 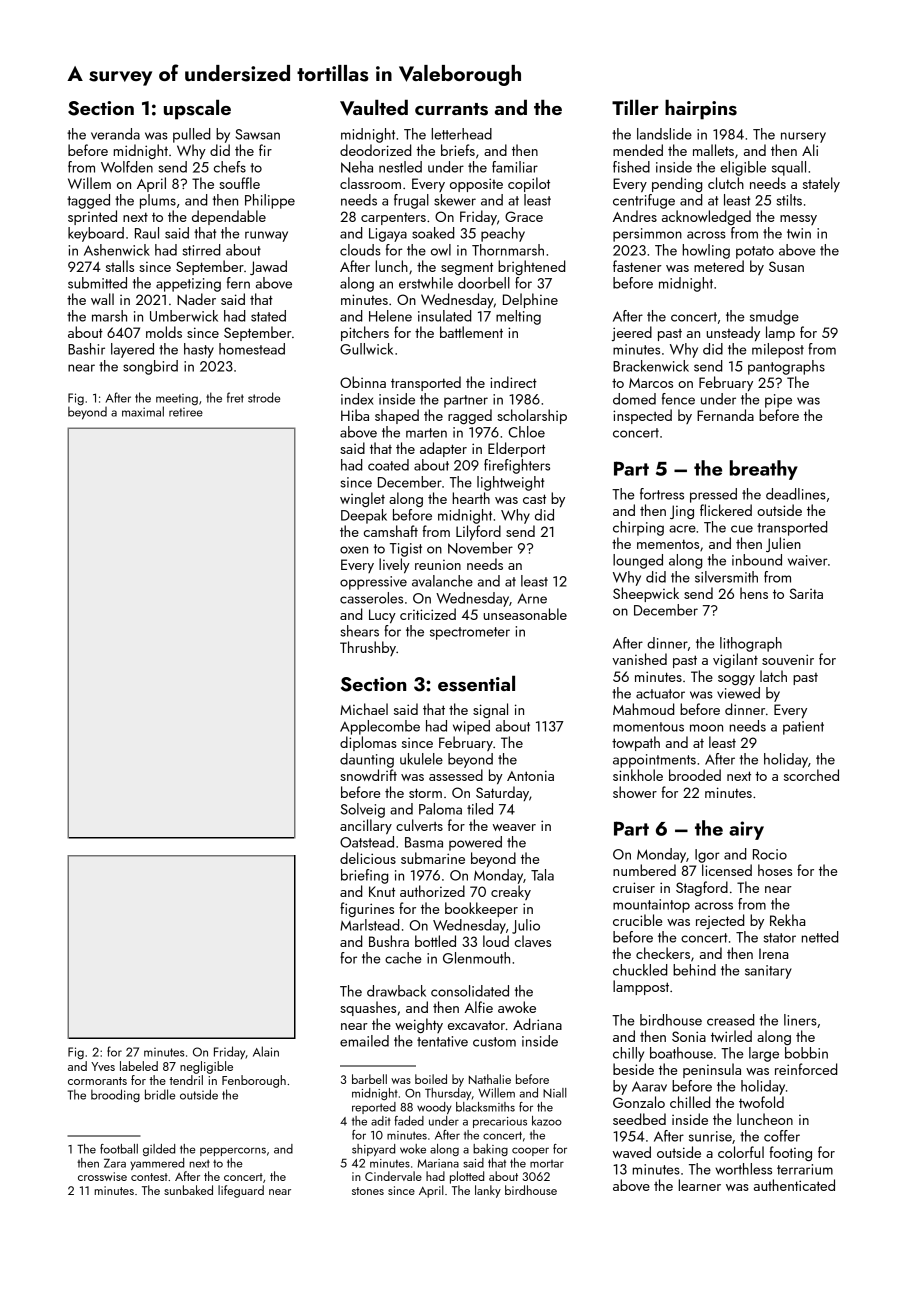 I want to click on Michael, so click(x=364, y=709).
